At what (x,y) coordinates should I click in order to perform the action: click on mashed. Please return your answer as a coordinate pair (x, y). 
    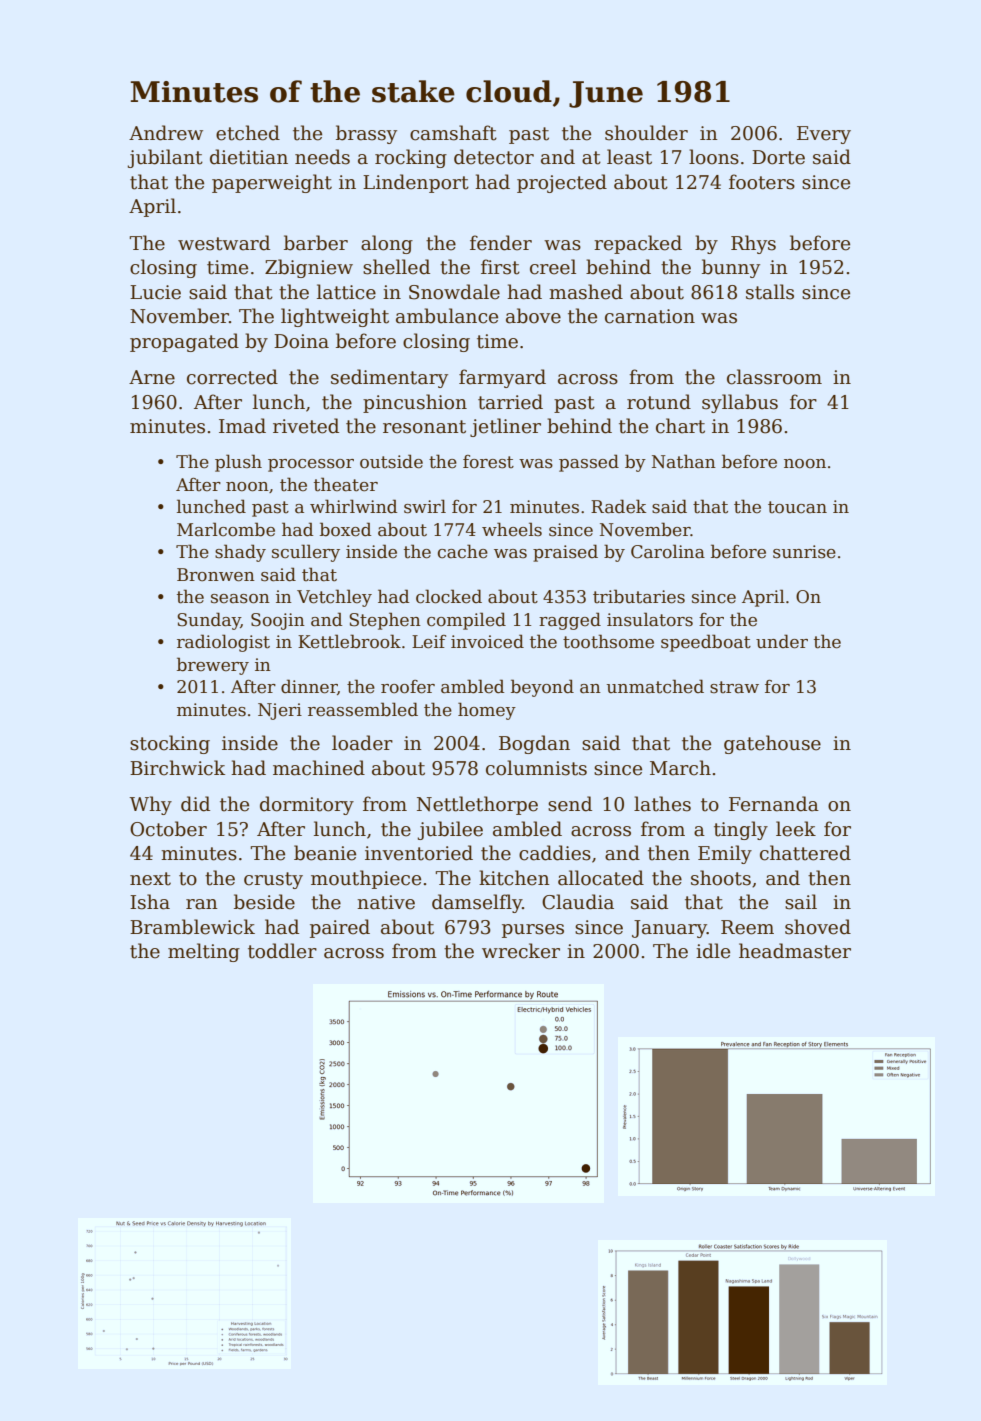
    Looking at the image, I should click on (586, 292).
